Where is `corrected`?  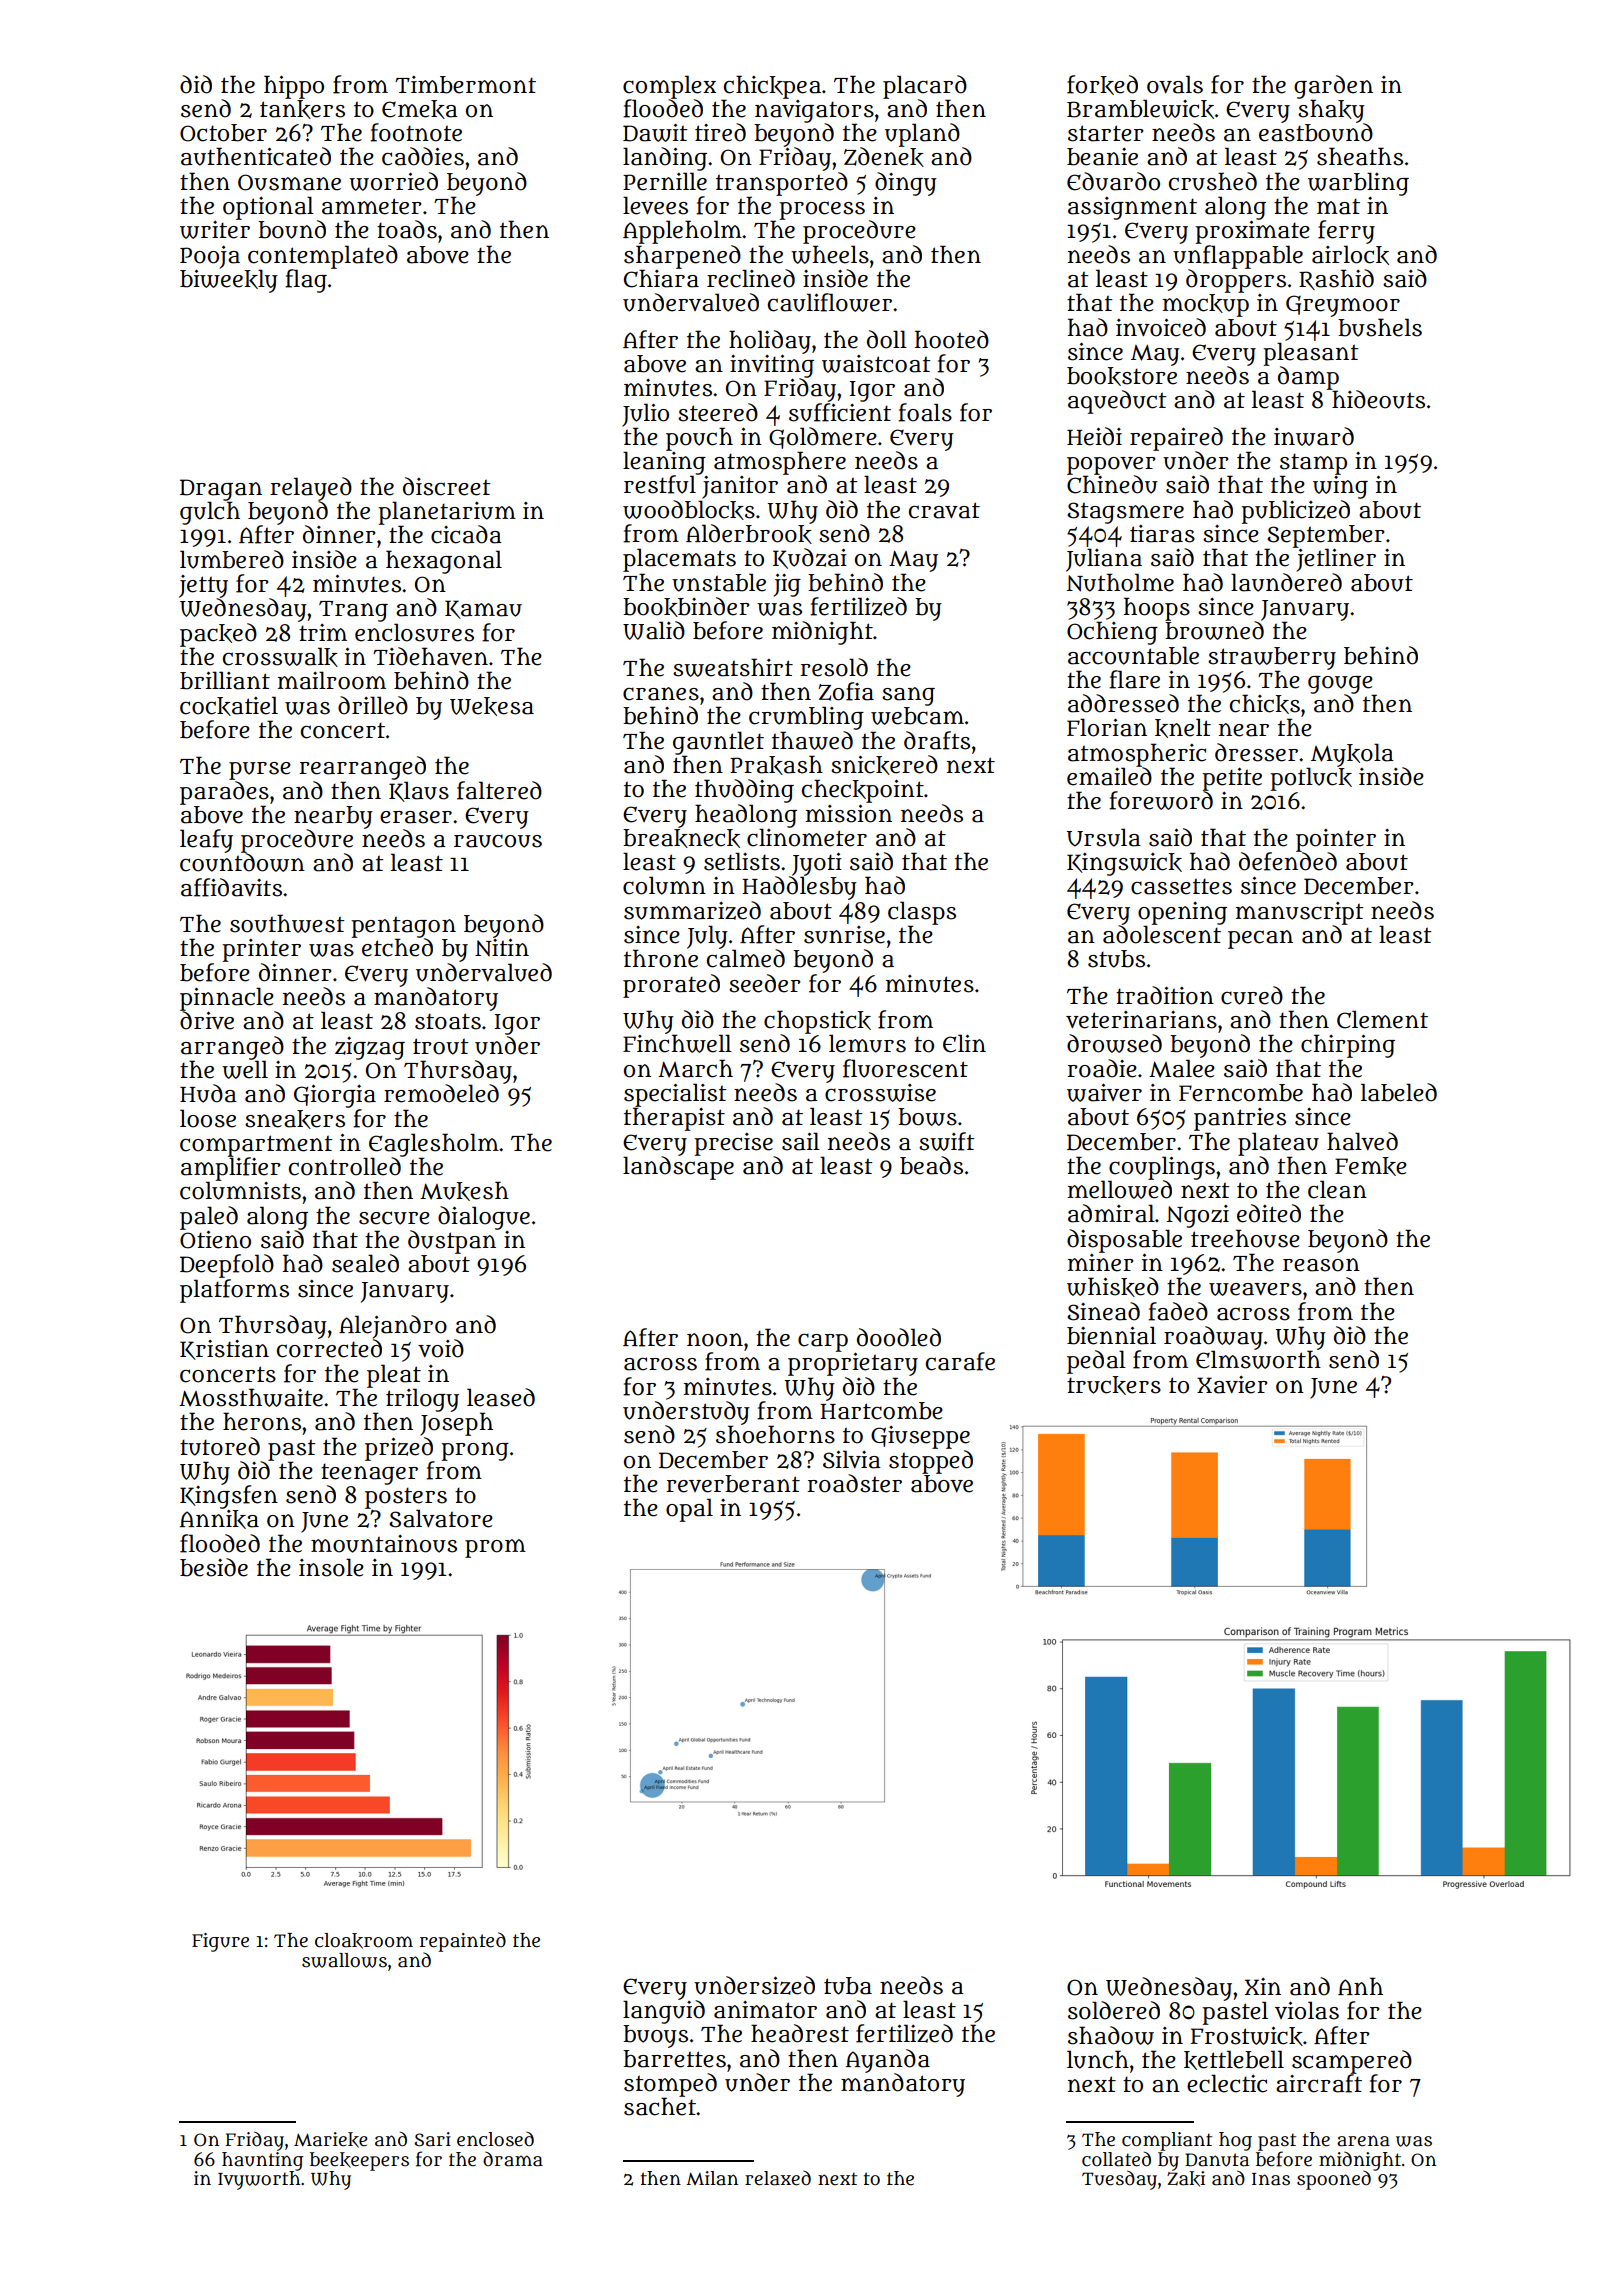 corrected is located at coordinates (329, 1348).
